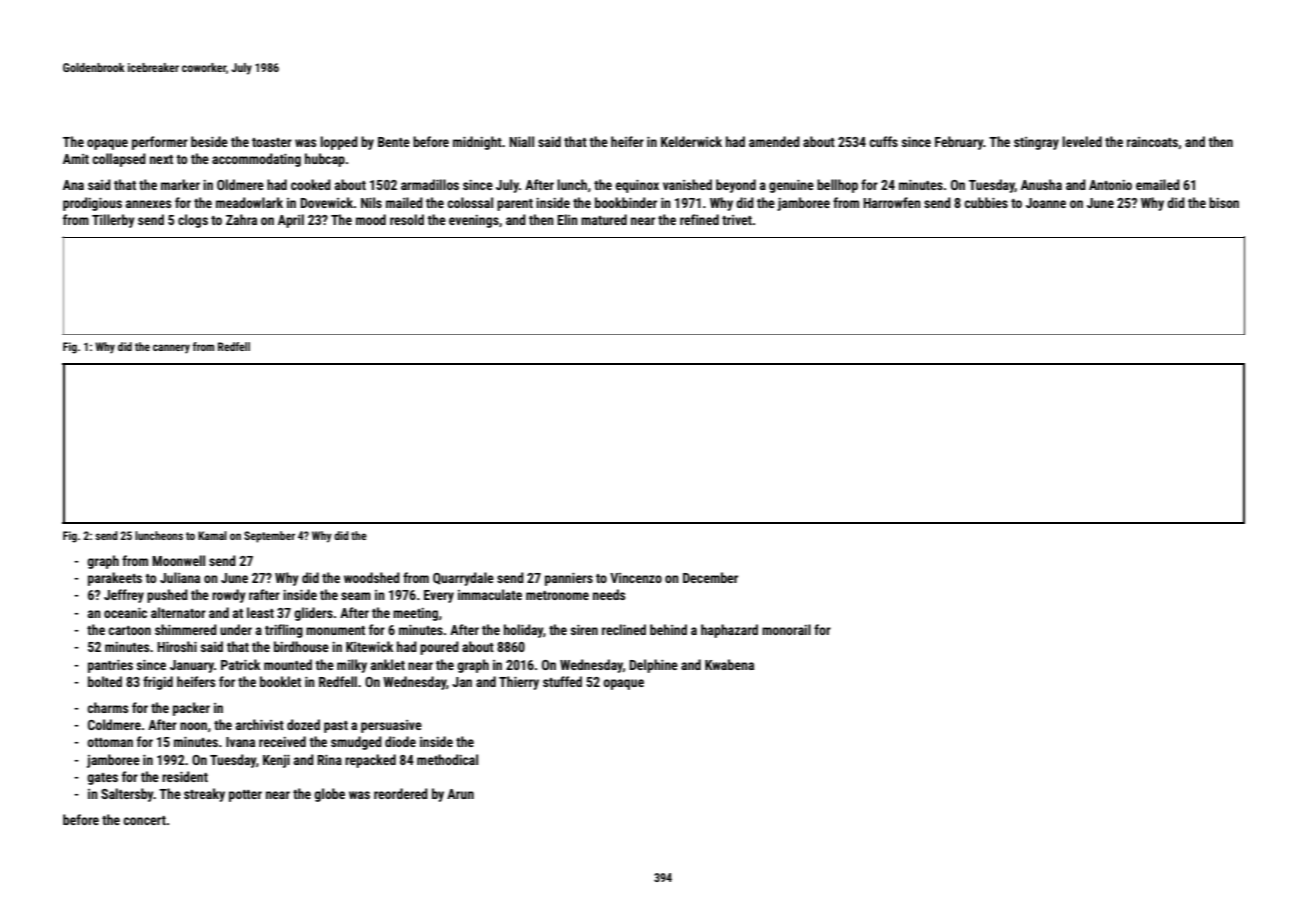 The width and height of the screenshot is (1308, 924). Describe the element at coordinates (460, 794) in the screenshot. I see `Arun` at that location.
